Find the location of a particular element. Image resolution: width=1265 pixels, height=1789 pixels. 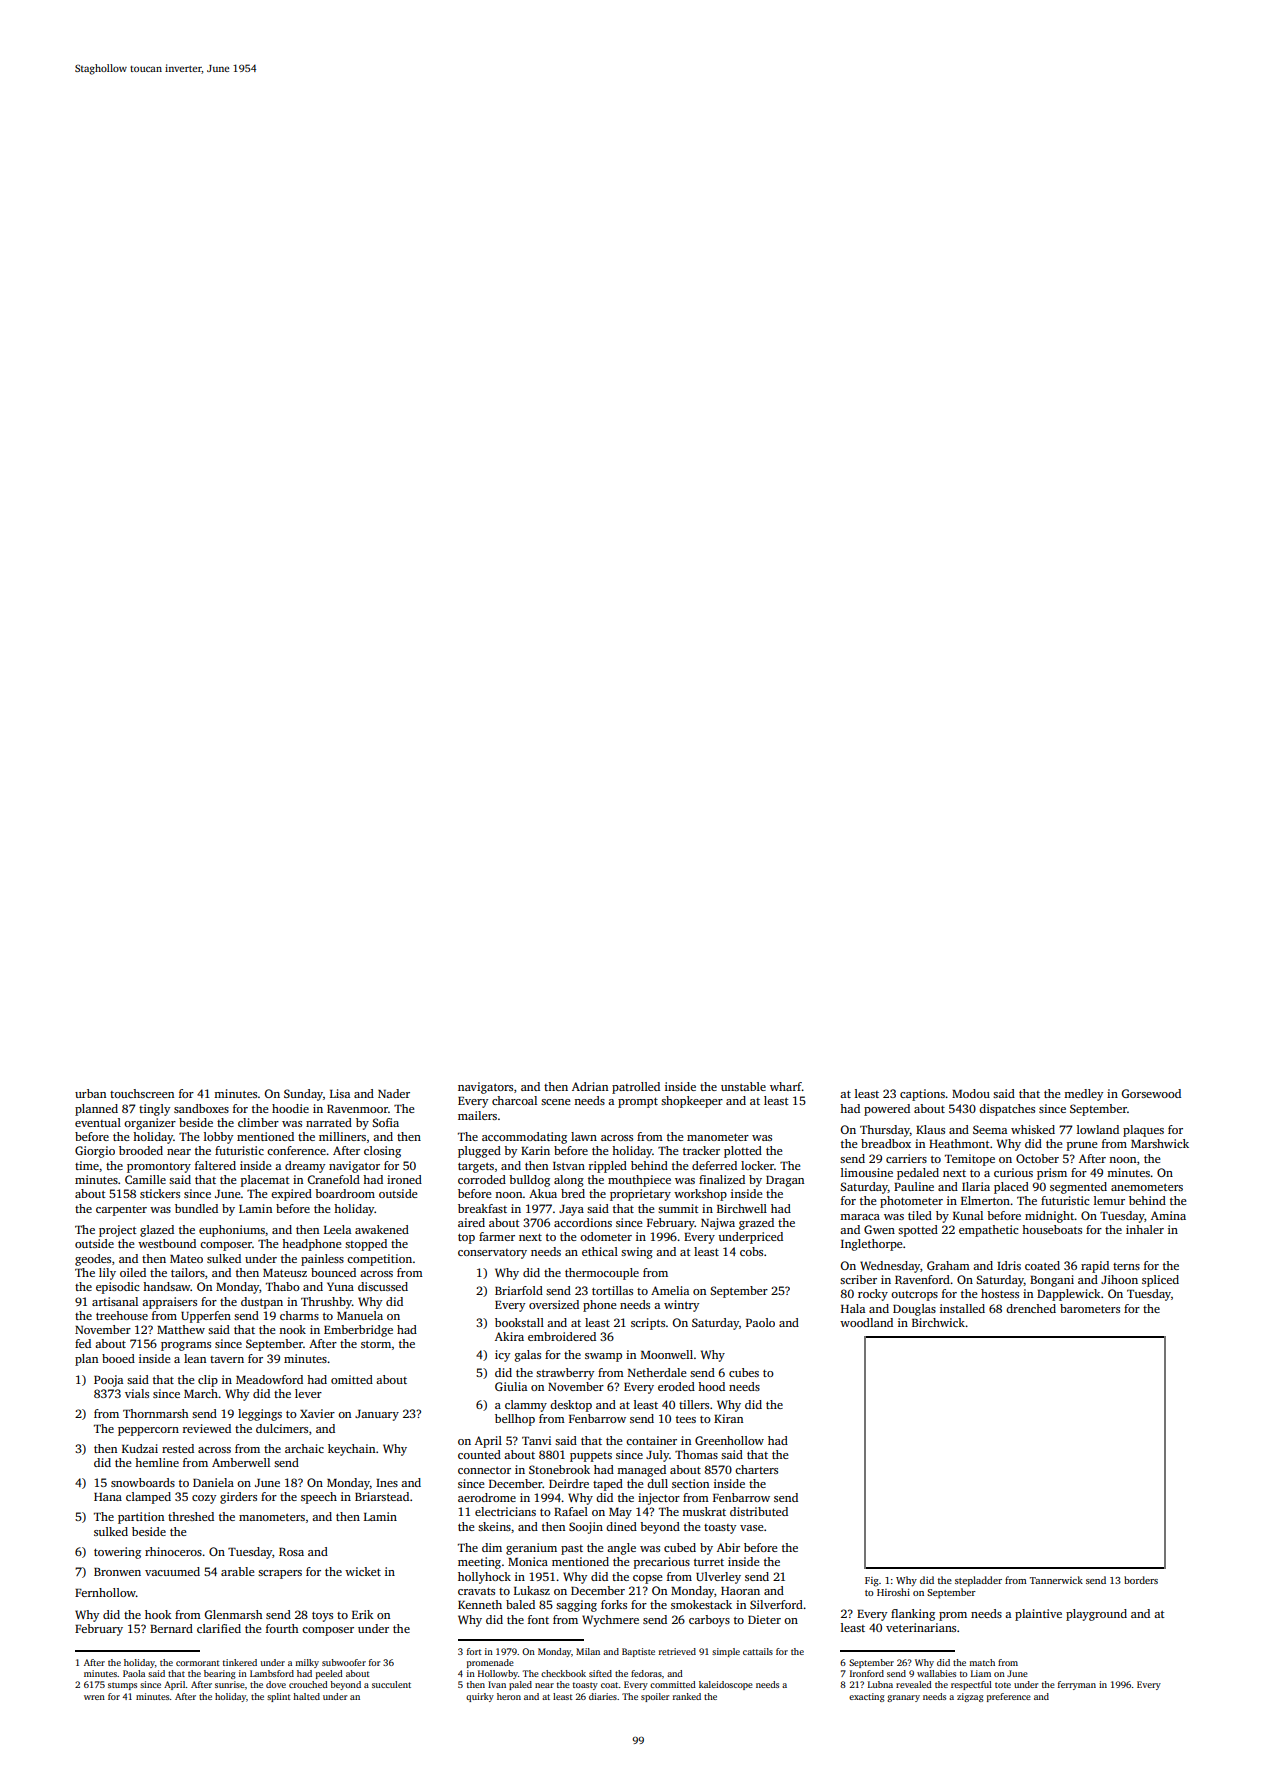

cubes is located at coordinates (744, 1372).
